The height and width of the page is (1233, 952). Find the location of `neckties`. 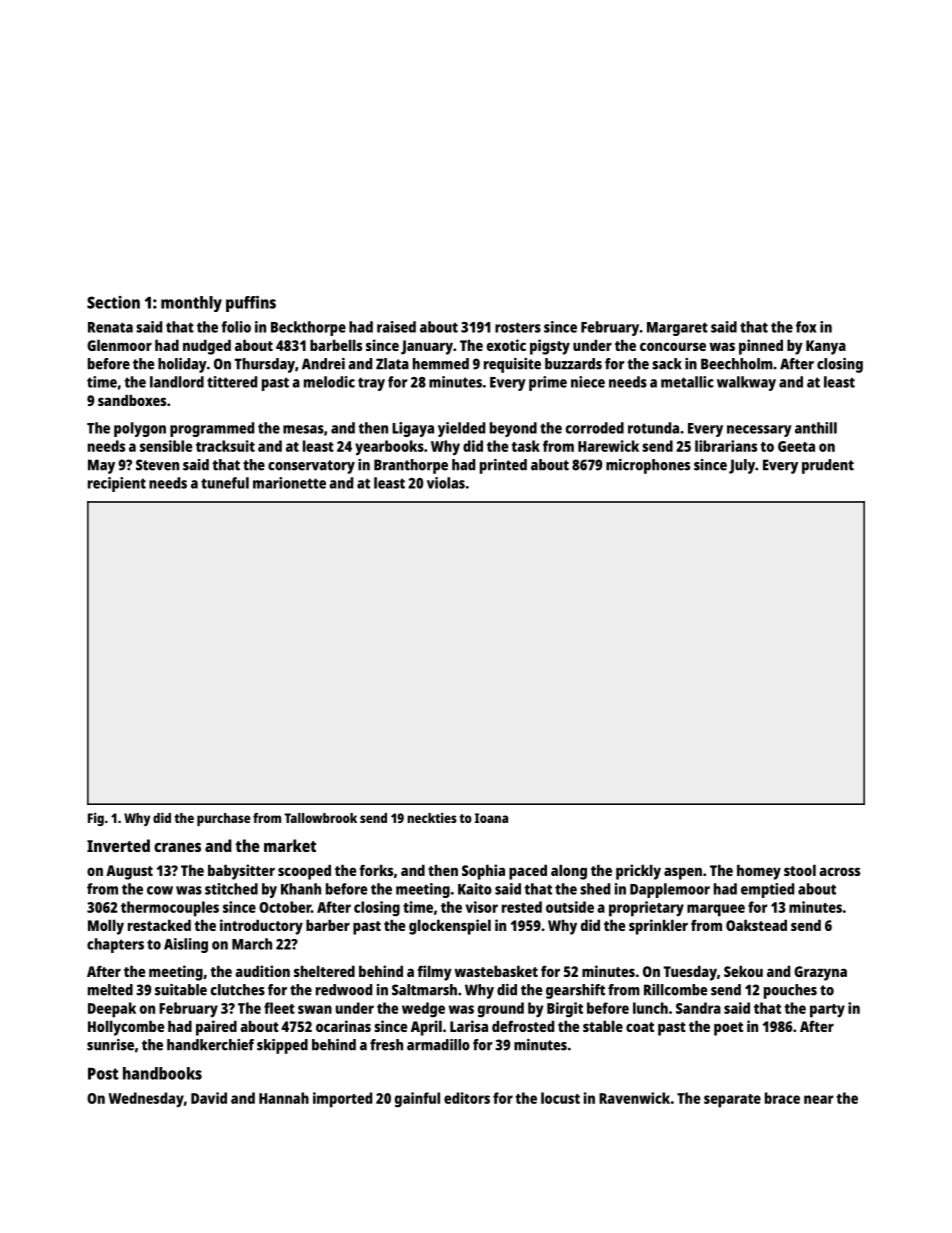

neckties is located at coordinates (432, 817).
